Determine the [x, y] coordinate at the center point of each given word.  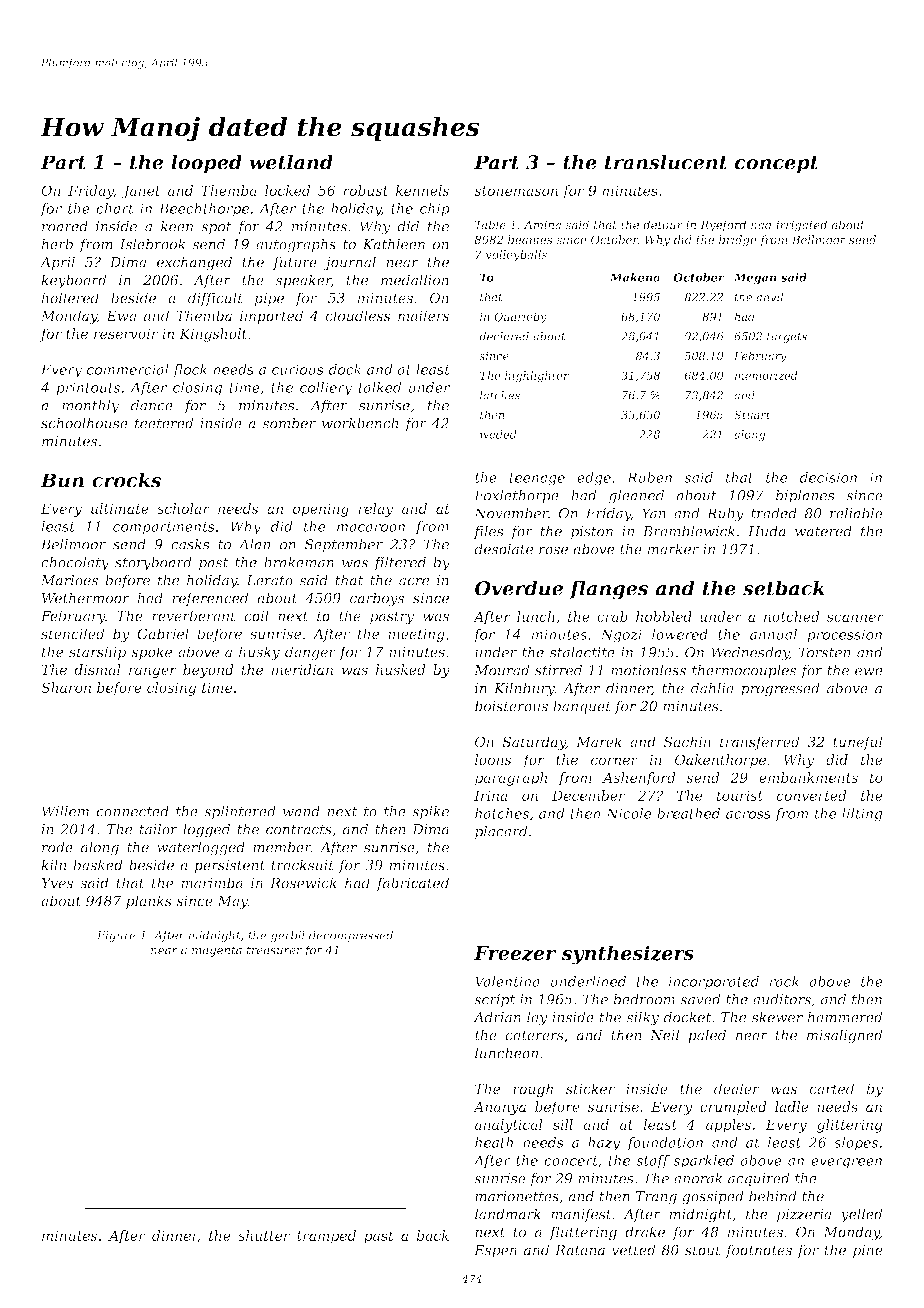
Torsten [825, 652]
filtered [400, 564]
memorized [766, 375]
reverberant [194, 616]
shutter [264, 1235]
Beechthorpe [204, 210]
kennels [422, 190]
